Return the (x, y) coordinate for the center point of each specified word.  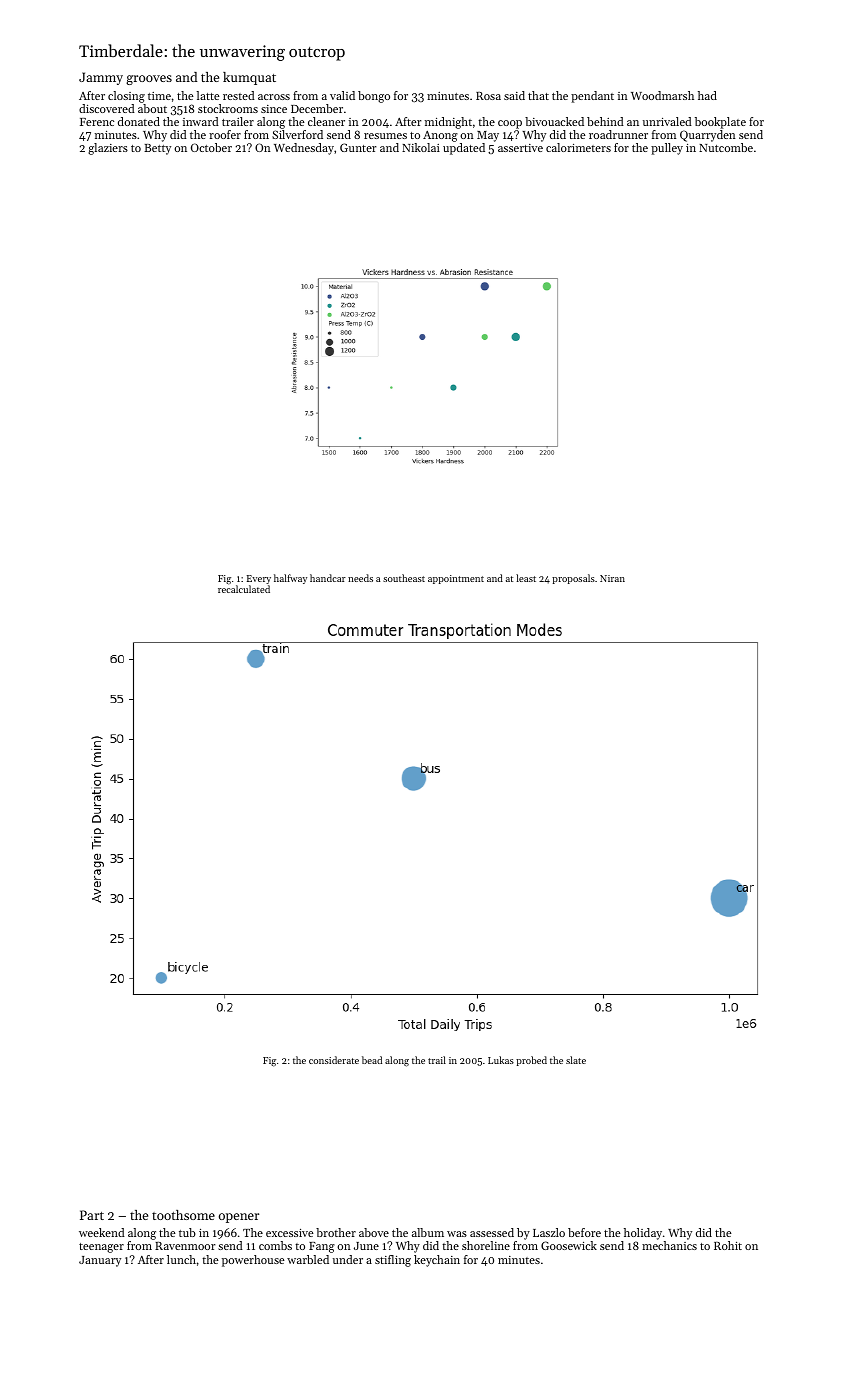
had (707, 95)
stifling (393, 1261)
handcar (328, 578)
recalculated (244, 589)
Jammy (101, 78)
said (514, 95)
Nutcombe (726, 147)
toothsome (183, 1215)
